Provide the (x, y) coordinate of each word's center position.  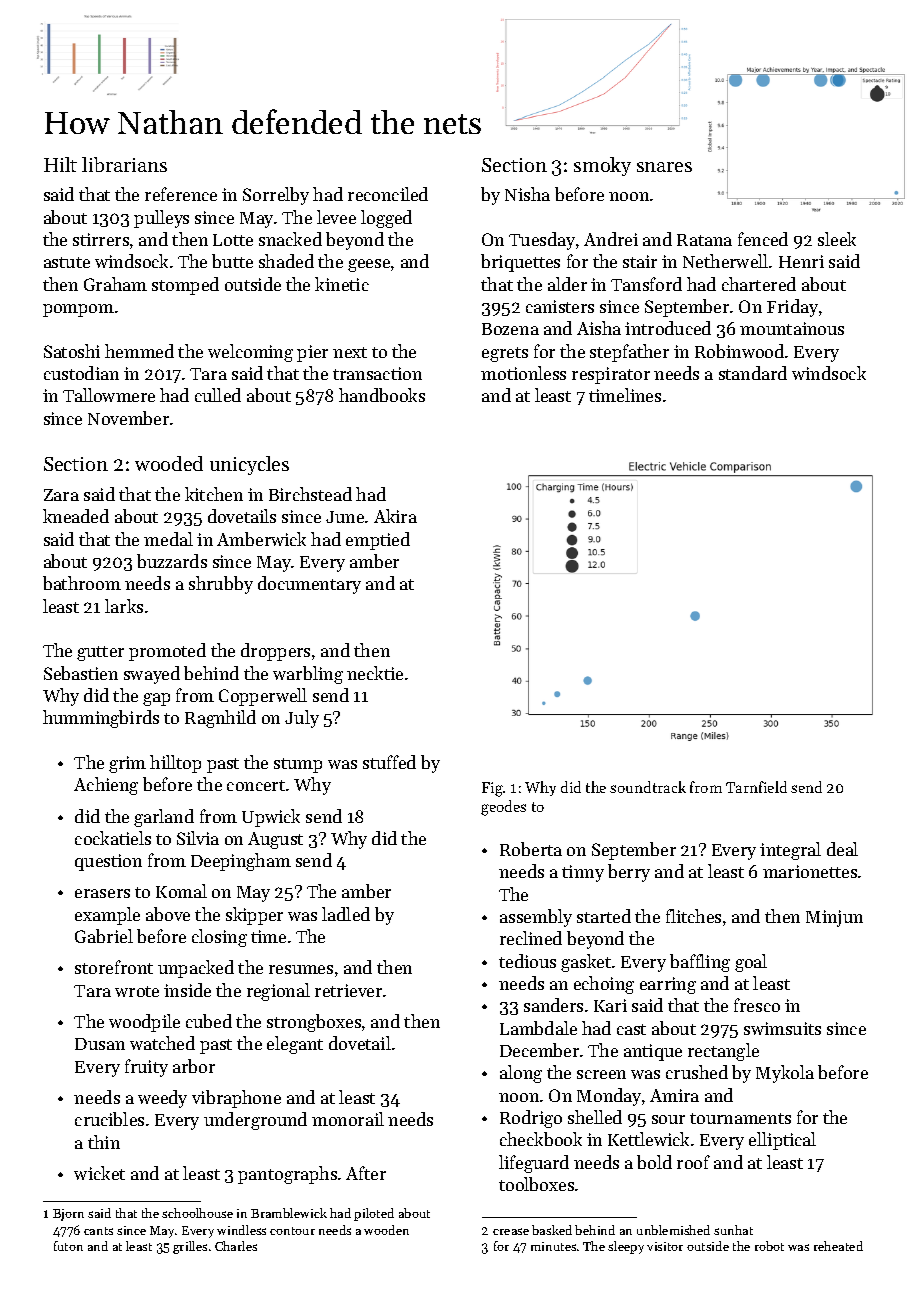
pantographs (287, 1175)
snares (664, 167)
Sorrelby (276, 196)
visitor (665, 1246)
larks (124, 606)
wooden (386, 1230)
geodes (503, 808)
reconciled (388, 194)
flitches (693, 916)
